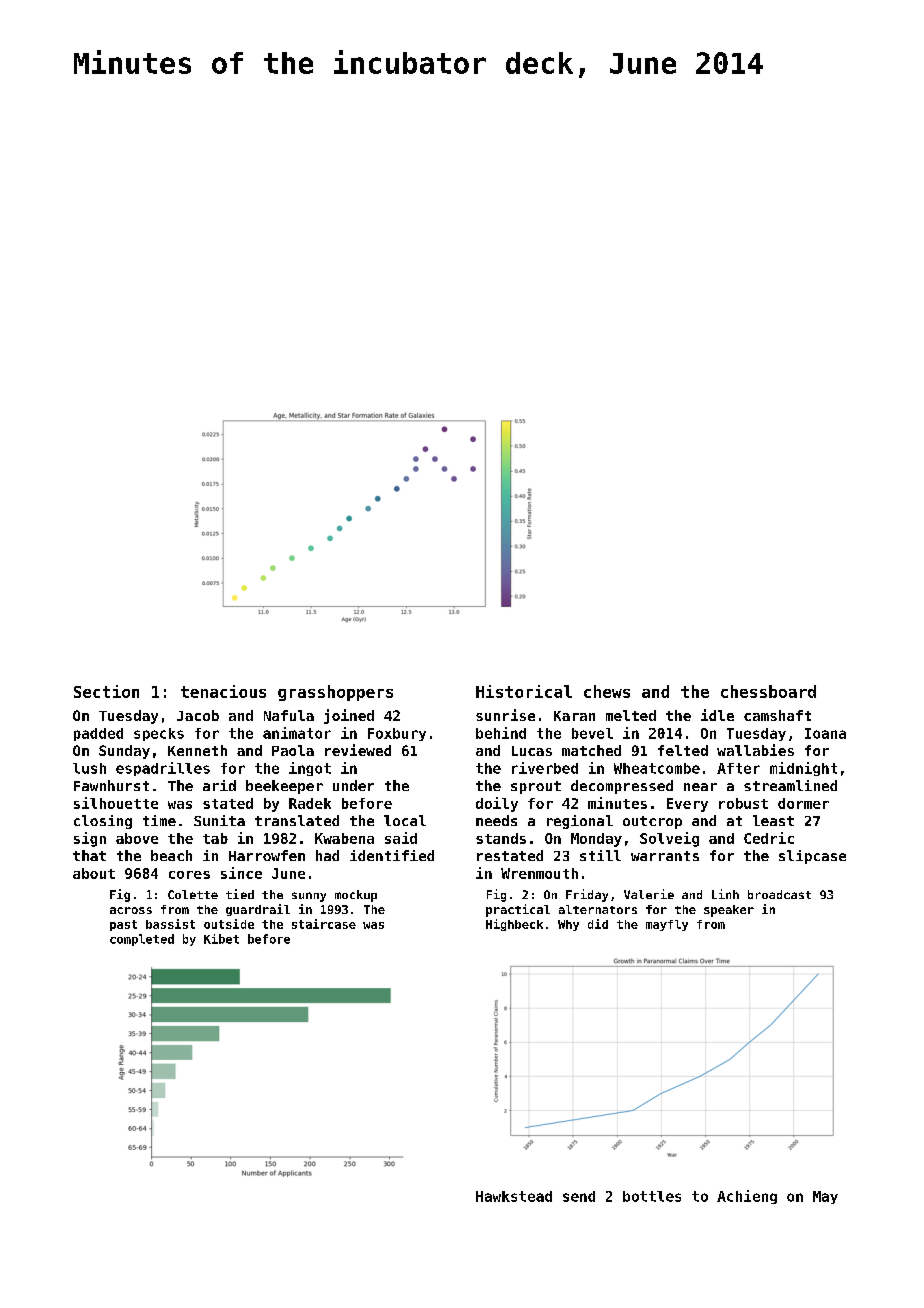  Describe the element at coordinates (514, 925) in the screenshot. I see `Highbeck` at that location.
